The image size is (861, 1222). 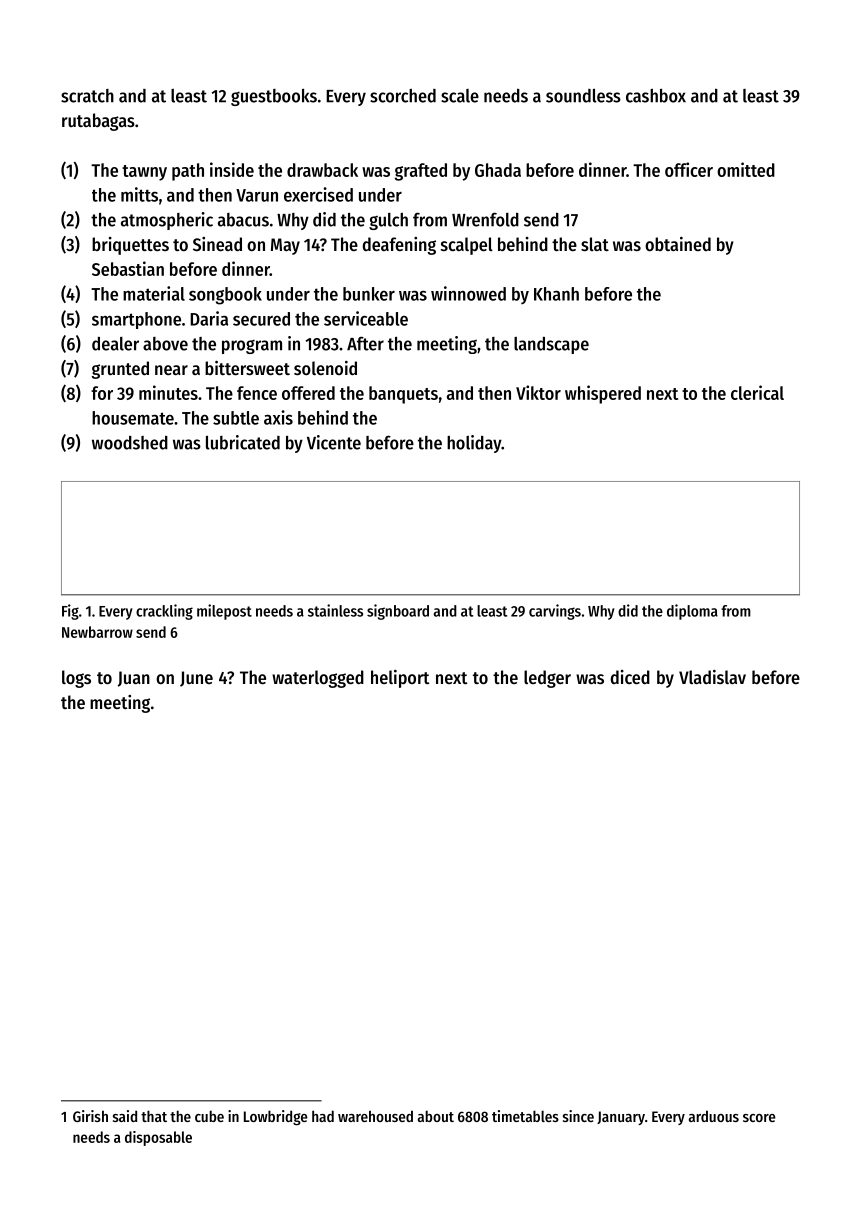 I want to click on cashbox, so click(x=656, y=96).
